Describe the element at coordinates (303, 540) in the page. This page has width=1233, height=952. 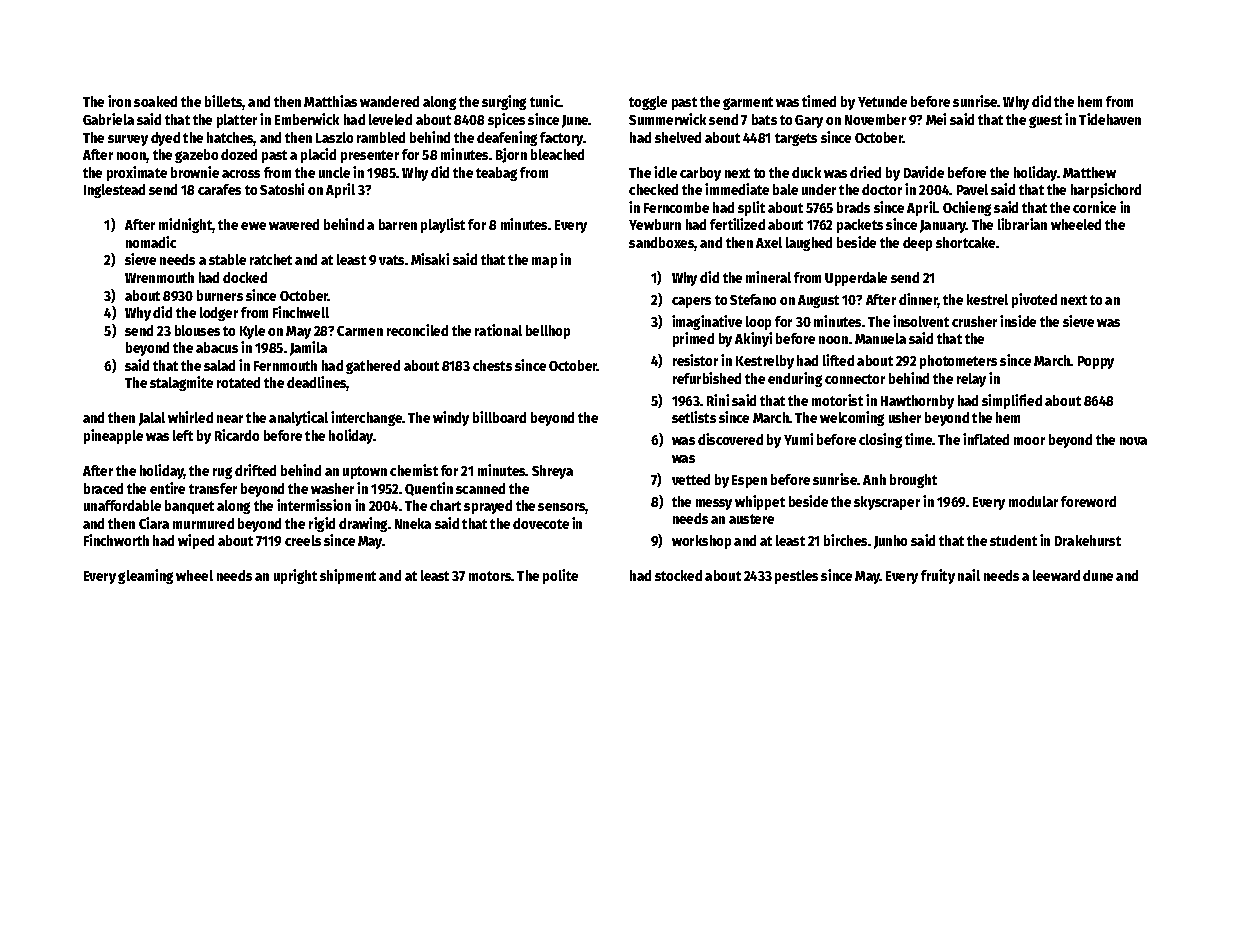
I see `creels` at that location.
